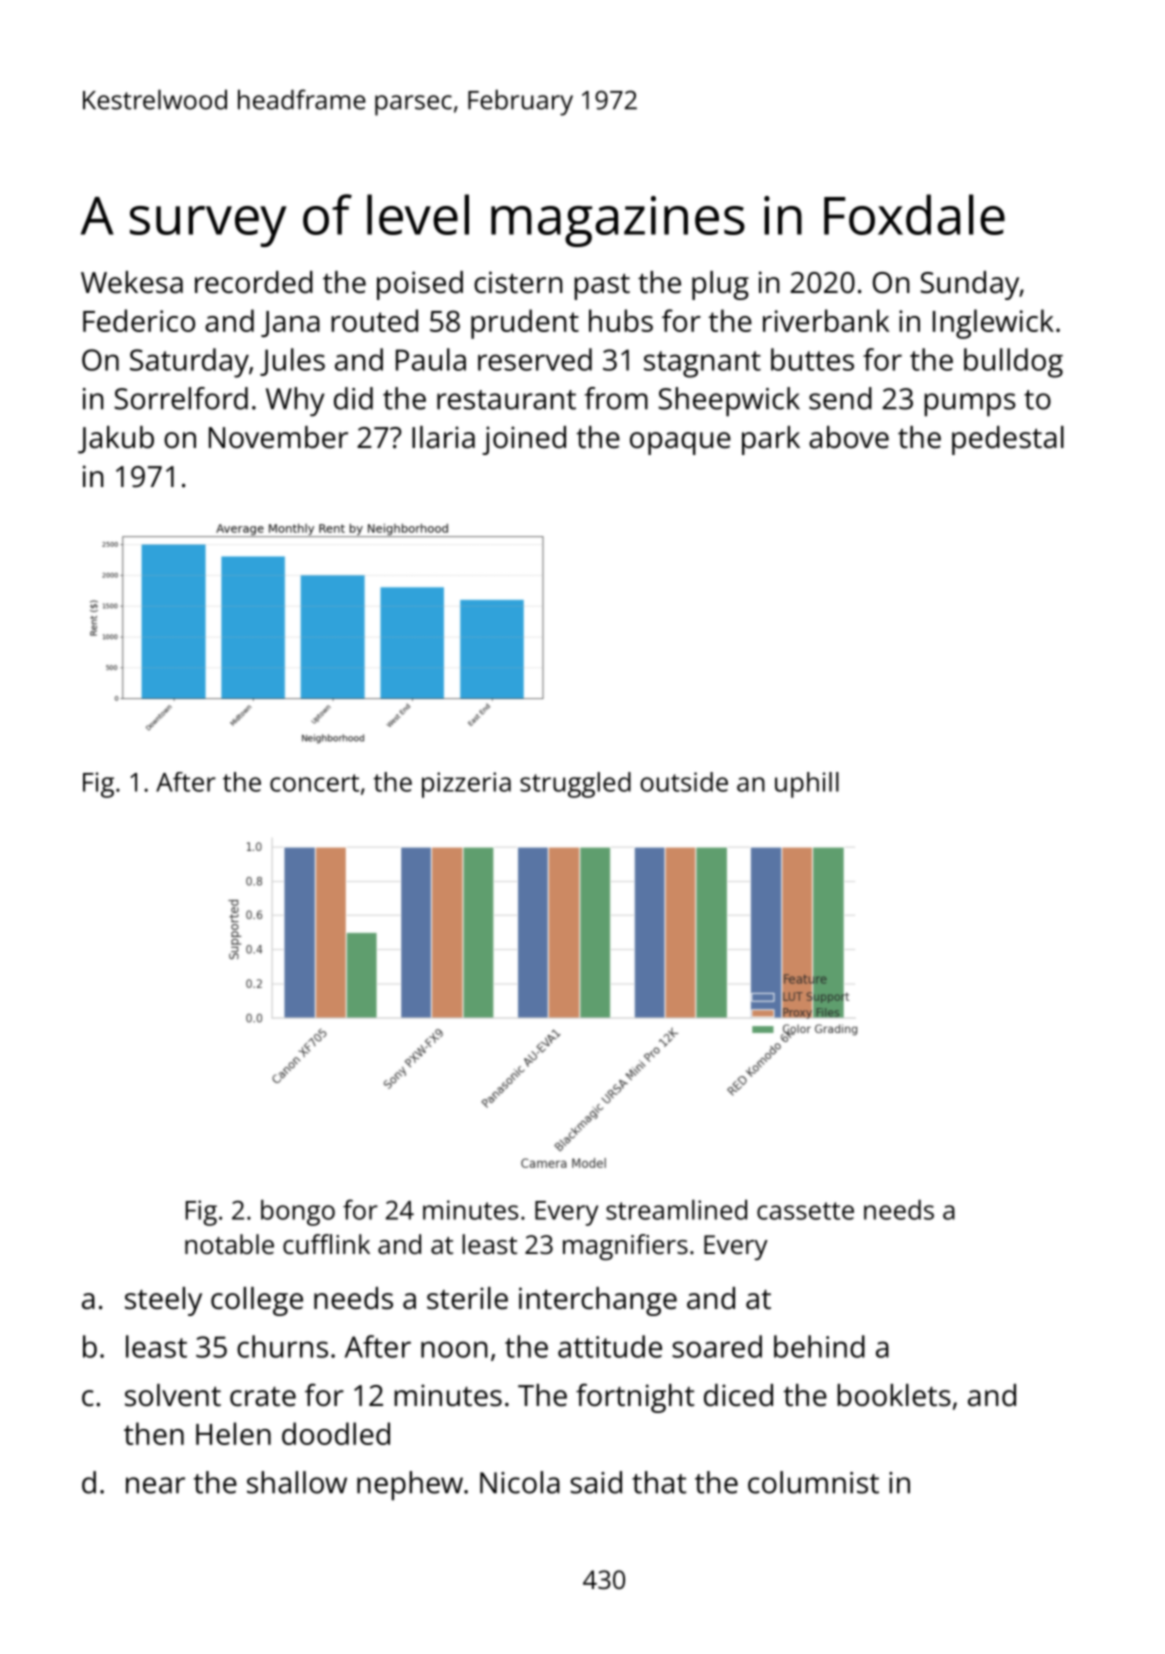 This screenshot has height=1654, width=1165. Describe the element at coordinates (410, 1485) in the screenshot. I see `nephew` at that location.
